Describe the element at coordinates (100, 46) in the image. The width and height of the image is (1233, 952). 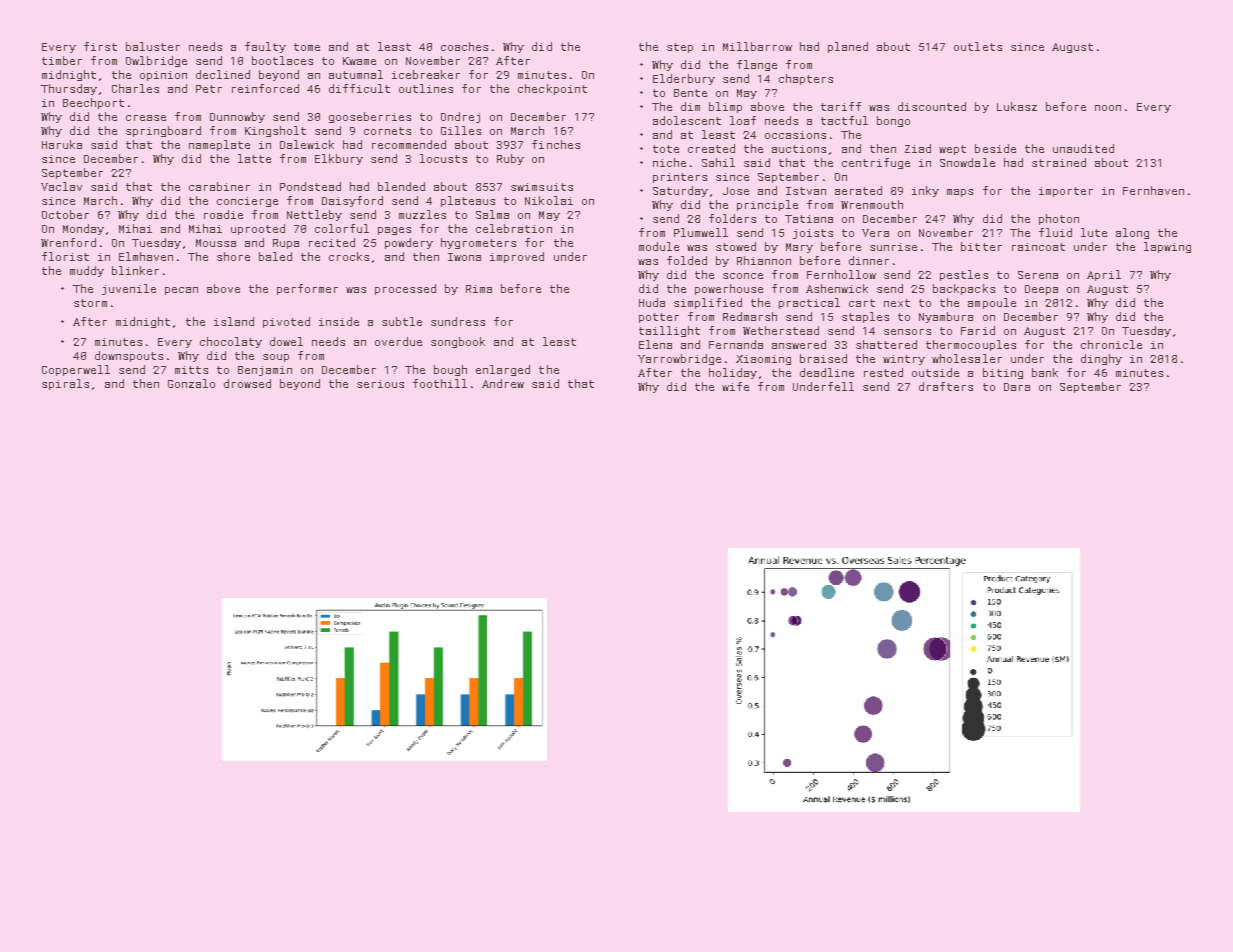
I see `first` at that location.
